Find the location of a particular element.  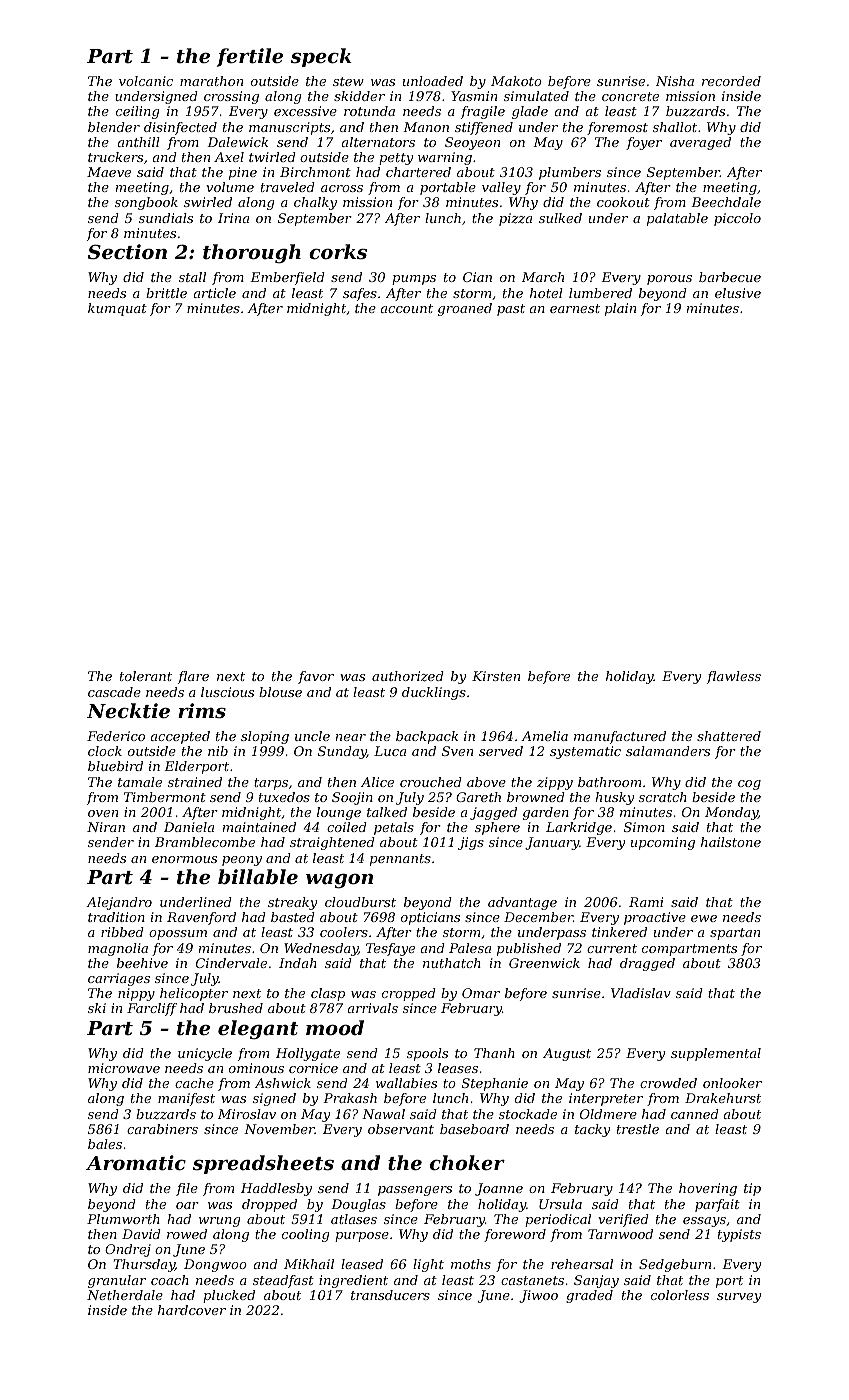

Nisha is located at coordinates (675, 81).
